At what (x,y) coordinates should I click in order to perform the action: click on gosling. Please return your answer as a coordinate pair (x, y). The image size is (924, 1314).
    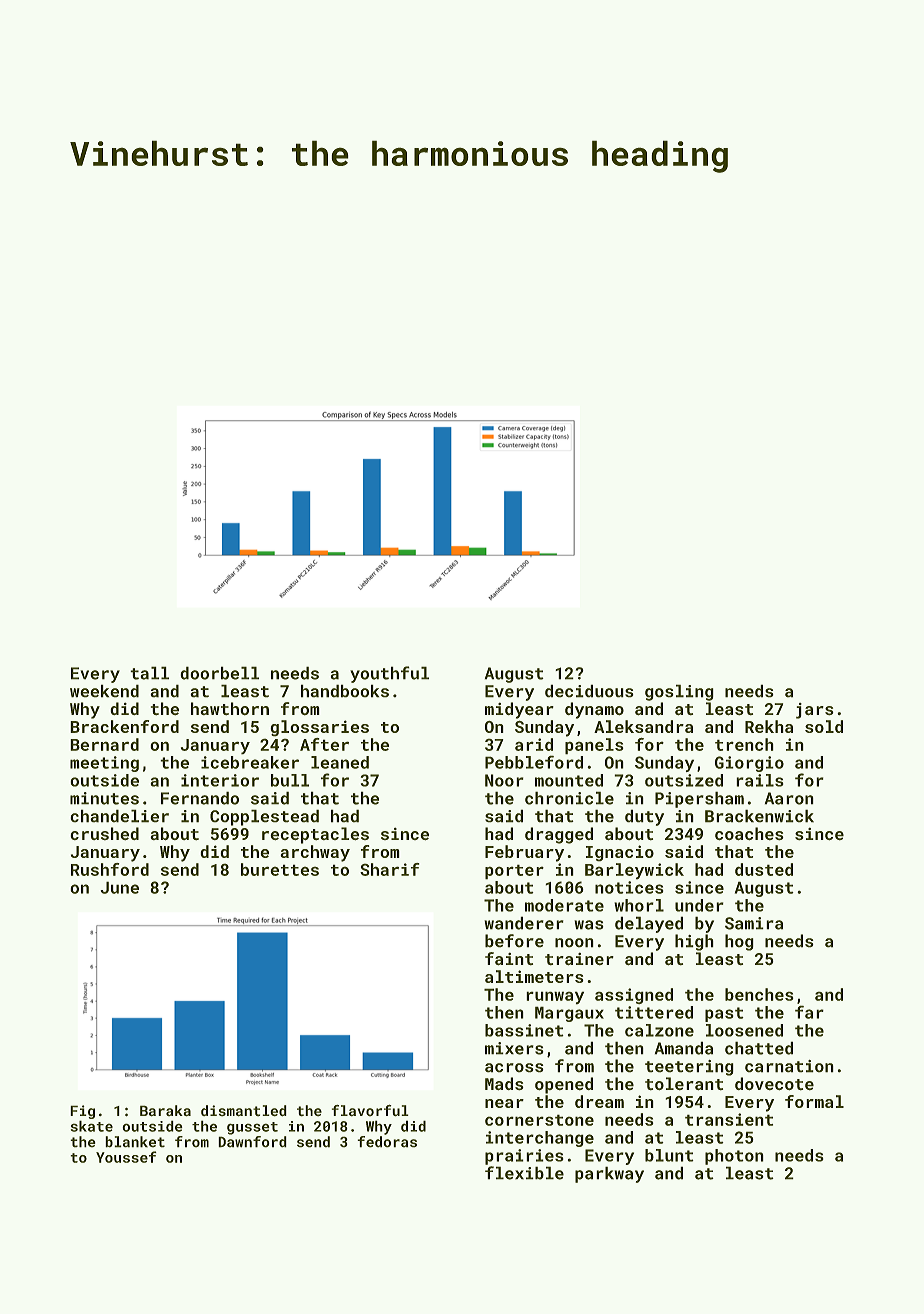
    Looking at the image, I should click on (679, 692).
